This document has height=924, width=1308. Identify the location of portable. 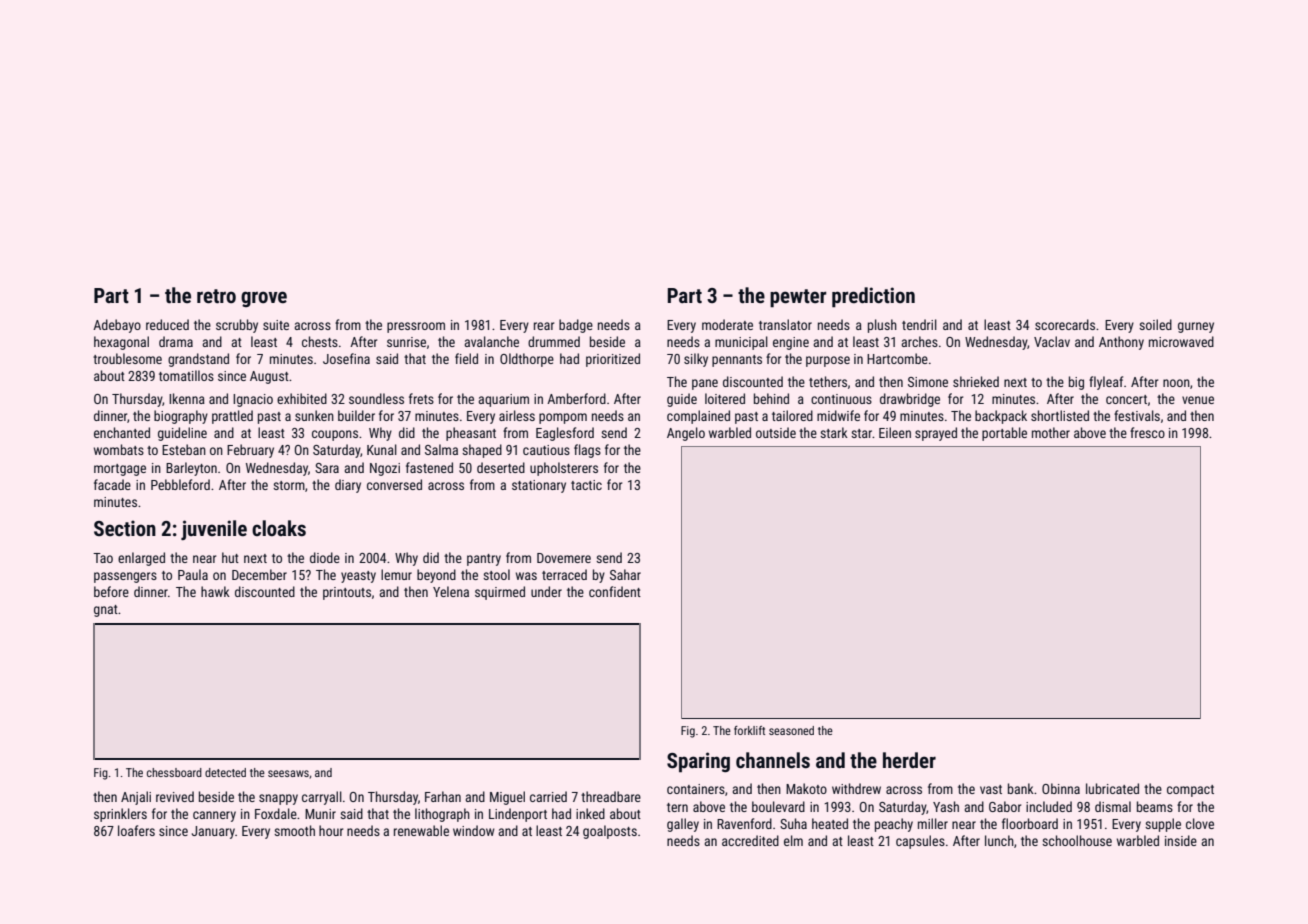
(1004, 434).
